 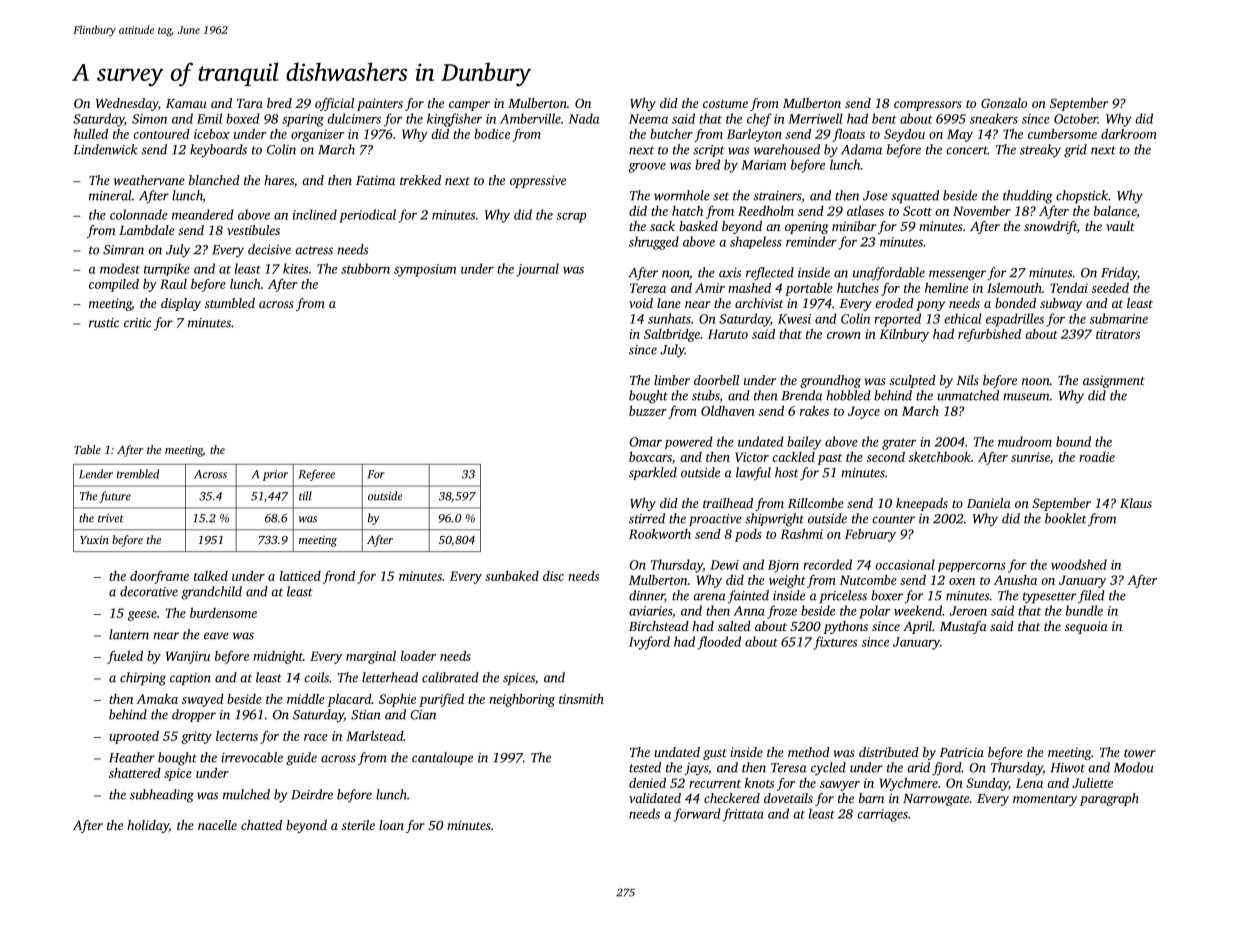 What do you see at coordinates (989, 503) in the image?
I see `Daniela` at bounding box center [989, 503].
